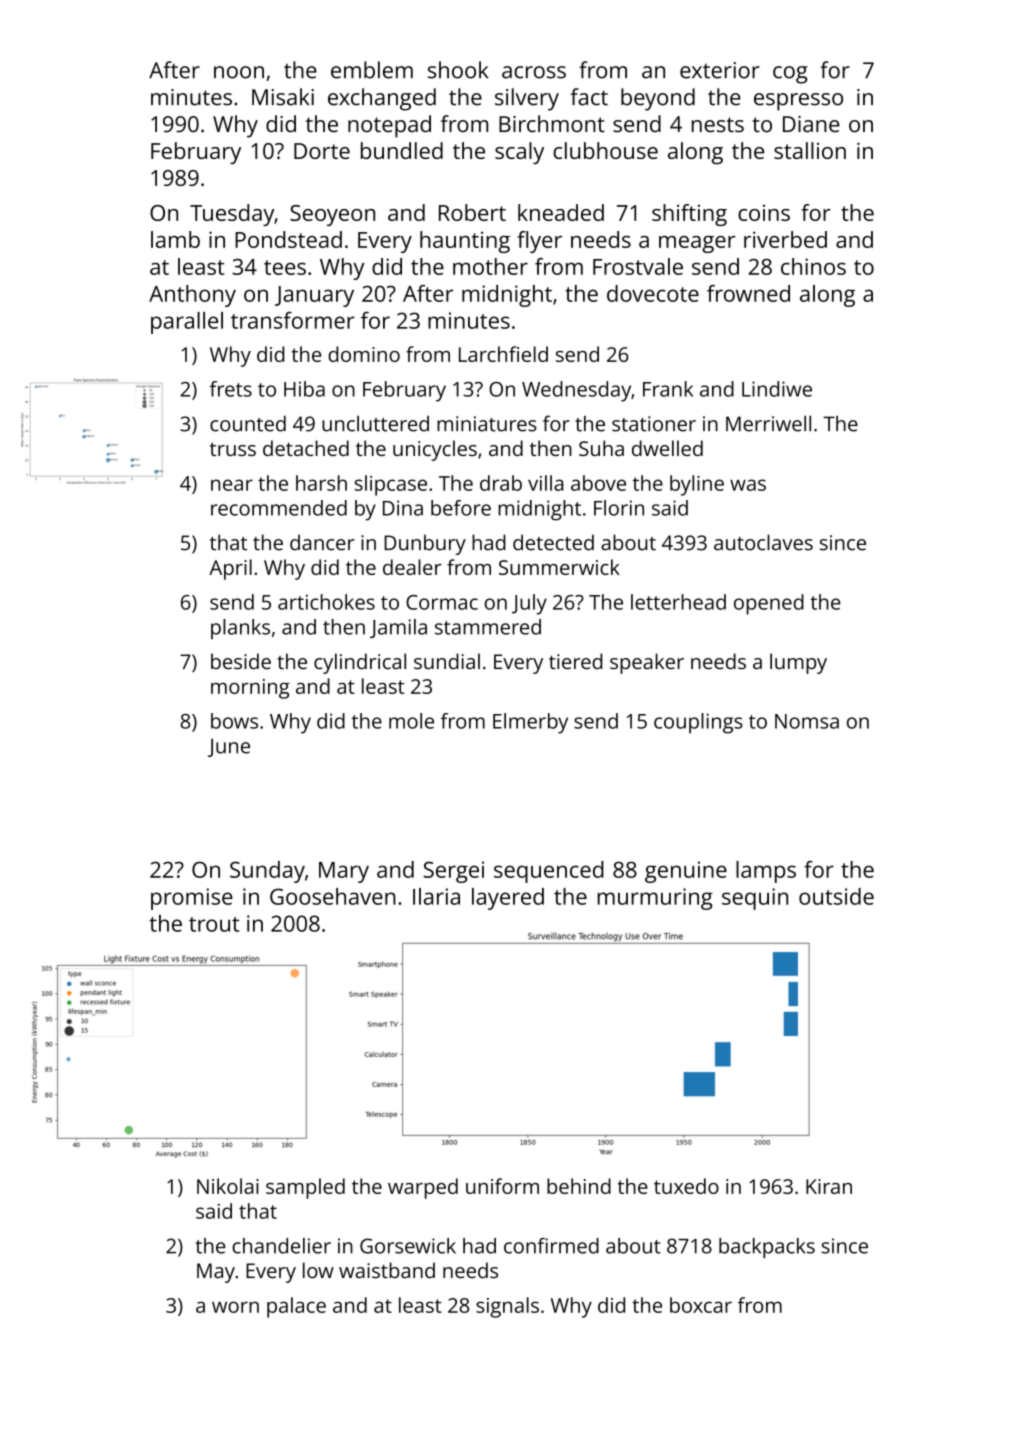  Describe the element at coordinates (689, 215) in the document. I see `shifting` at that location.
